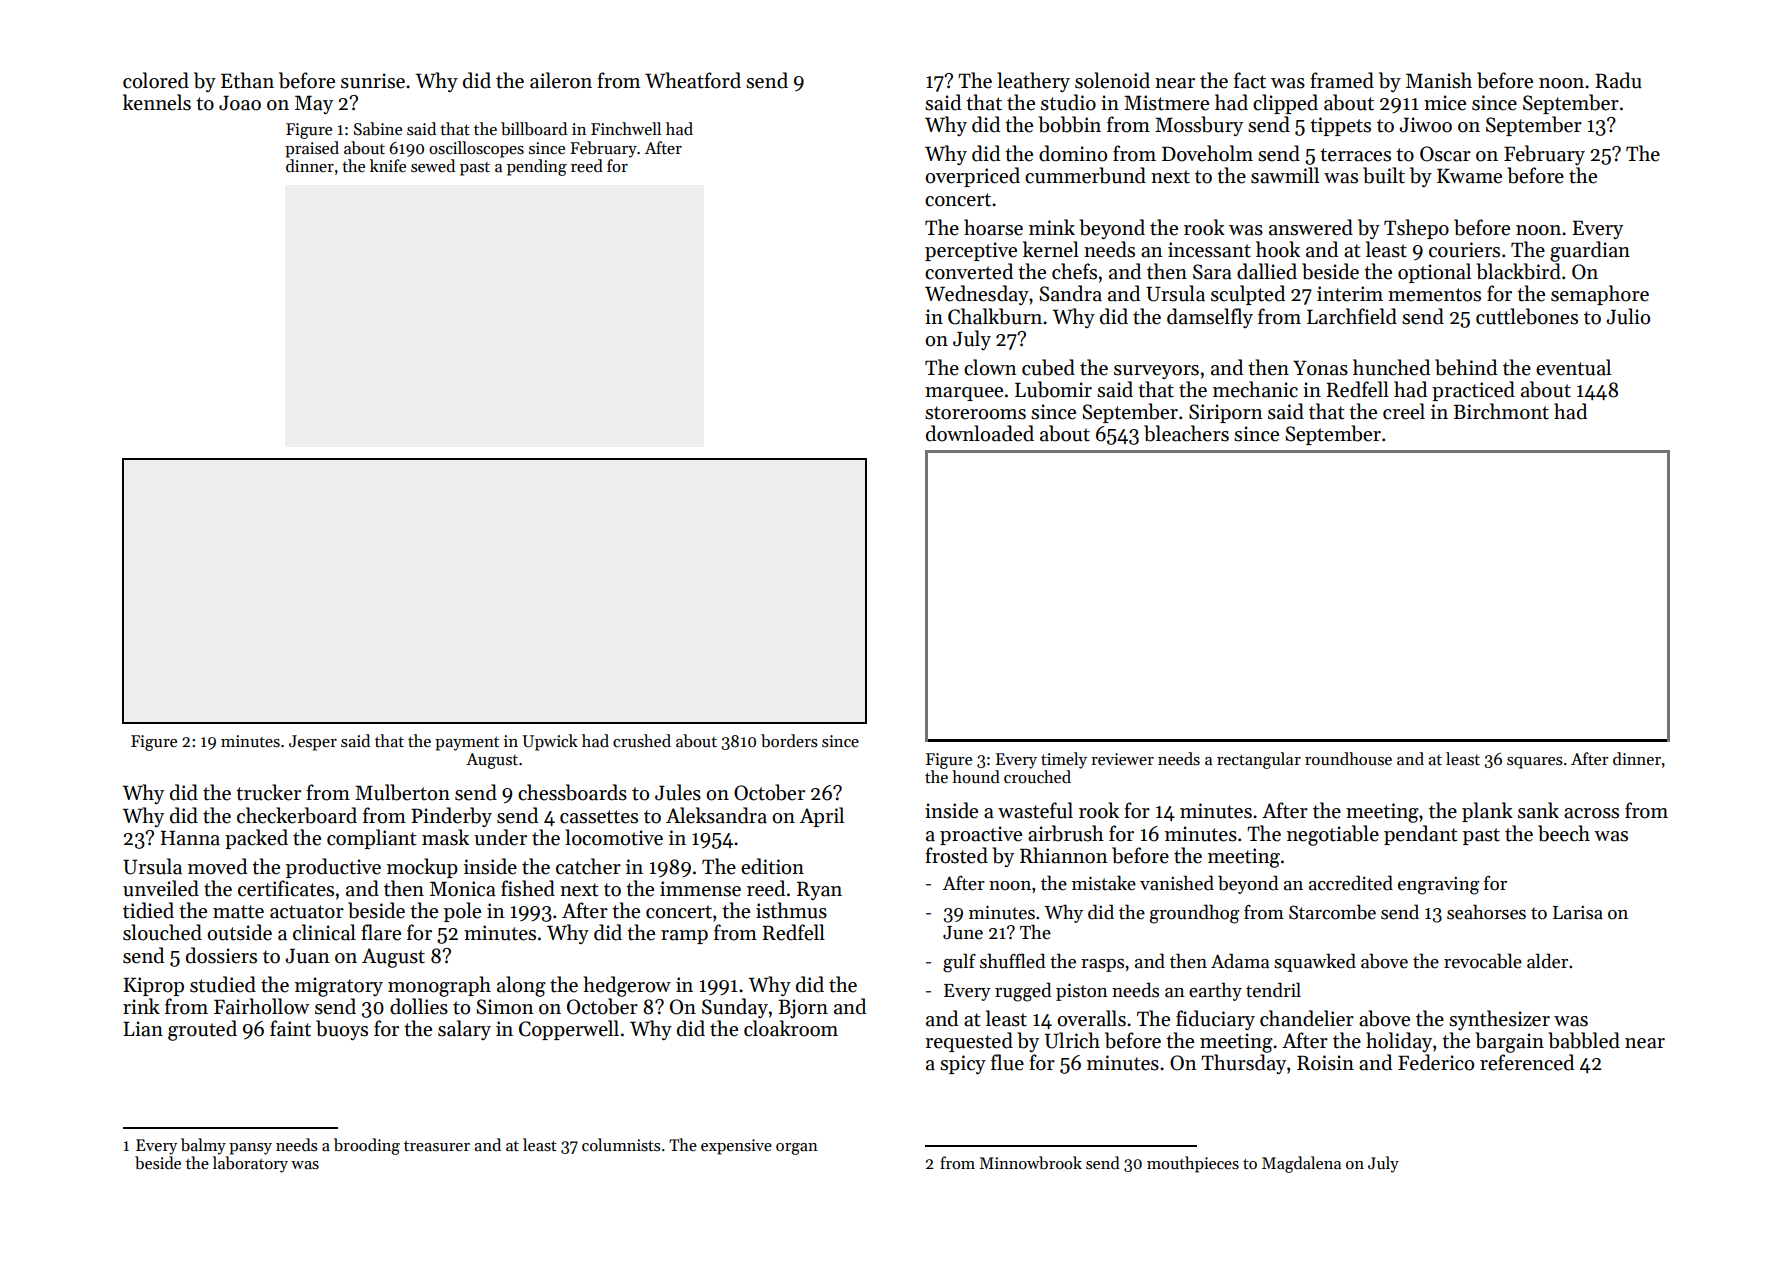  I want to click on treasurer, so click(437, 1146).
